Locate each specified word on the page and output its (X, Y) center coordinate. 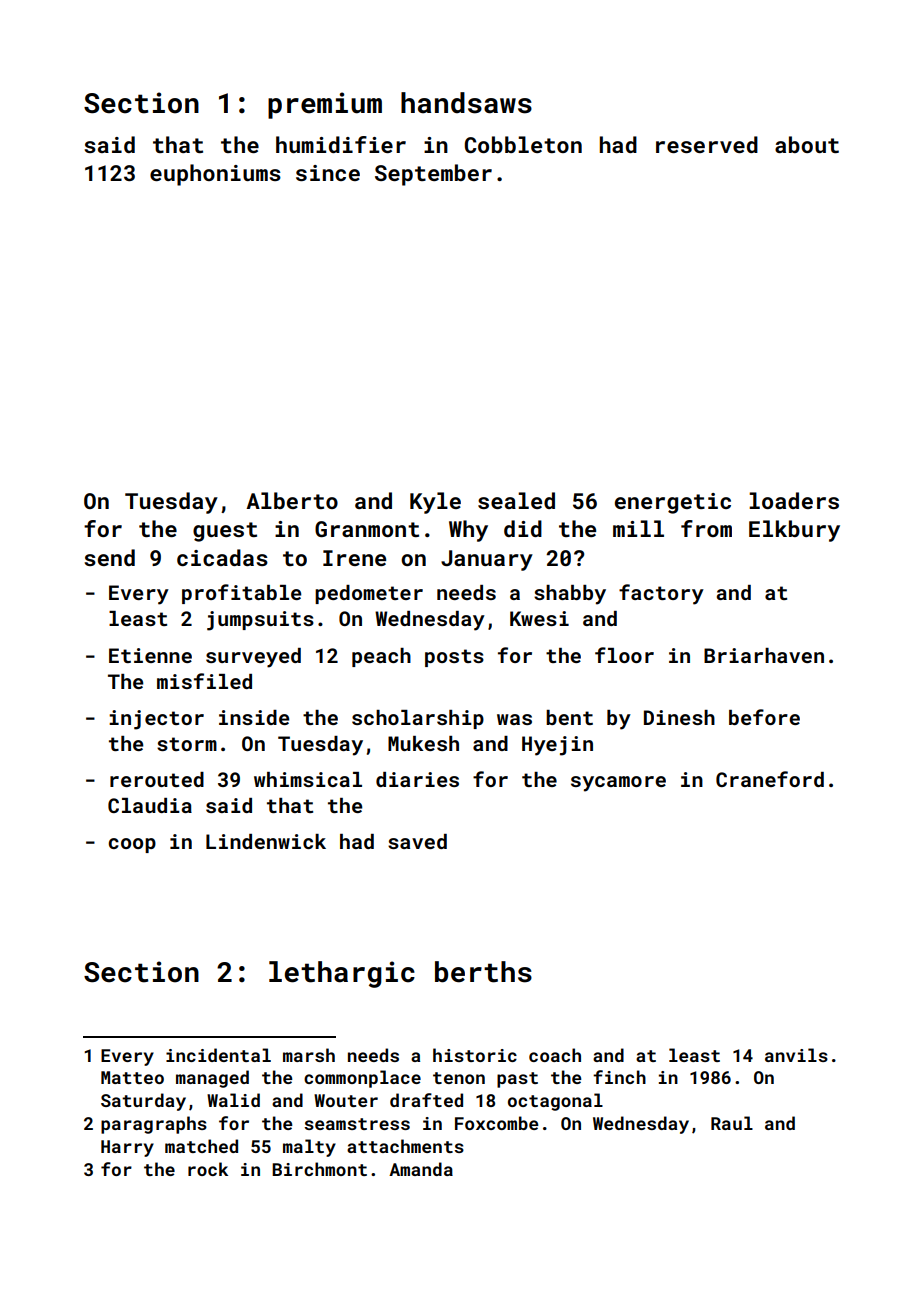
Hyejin (557, 746)
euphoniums (215, 175)
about (807, 144)
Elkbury (794, 531)
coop (132, 845)
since (328, 173)
